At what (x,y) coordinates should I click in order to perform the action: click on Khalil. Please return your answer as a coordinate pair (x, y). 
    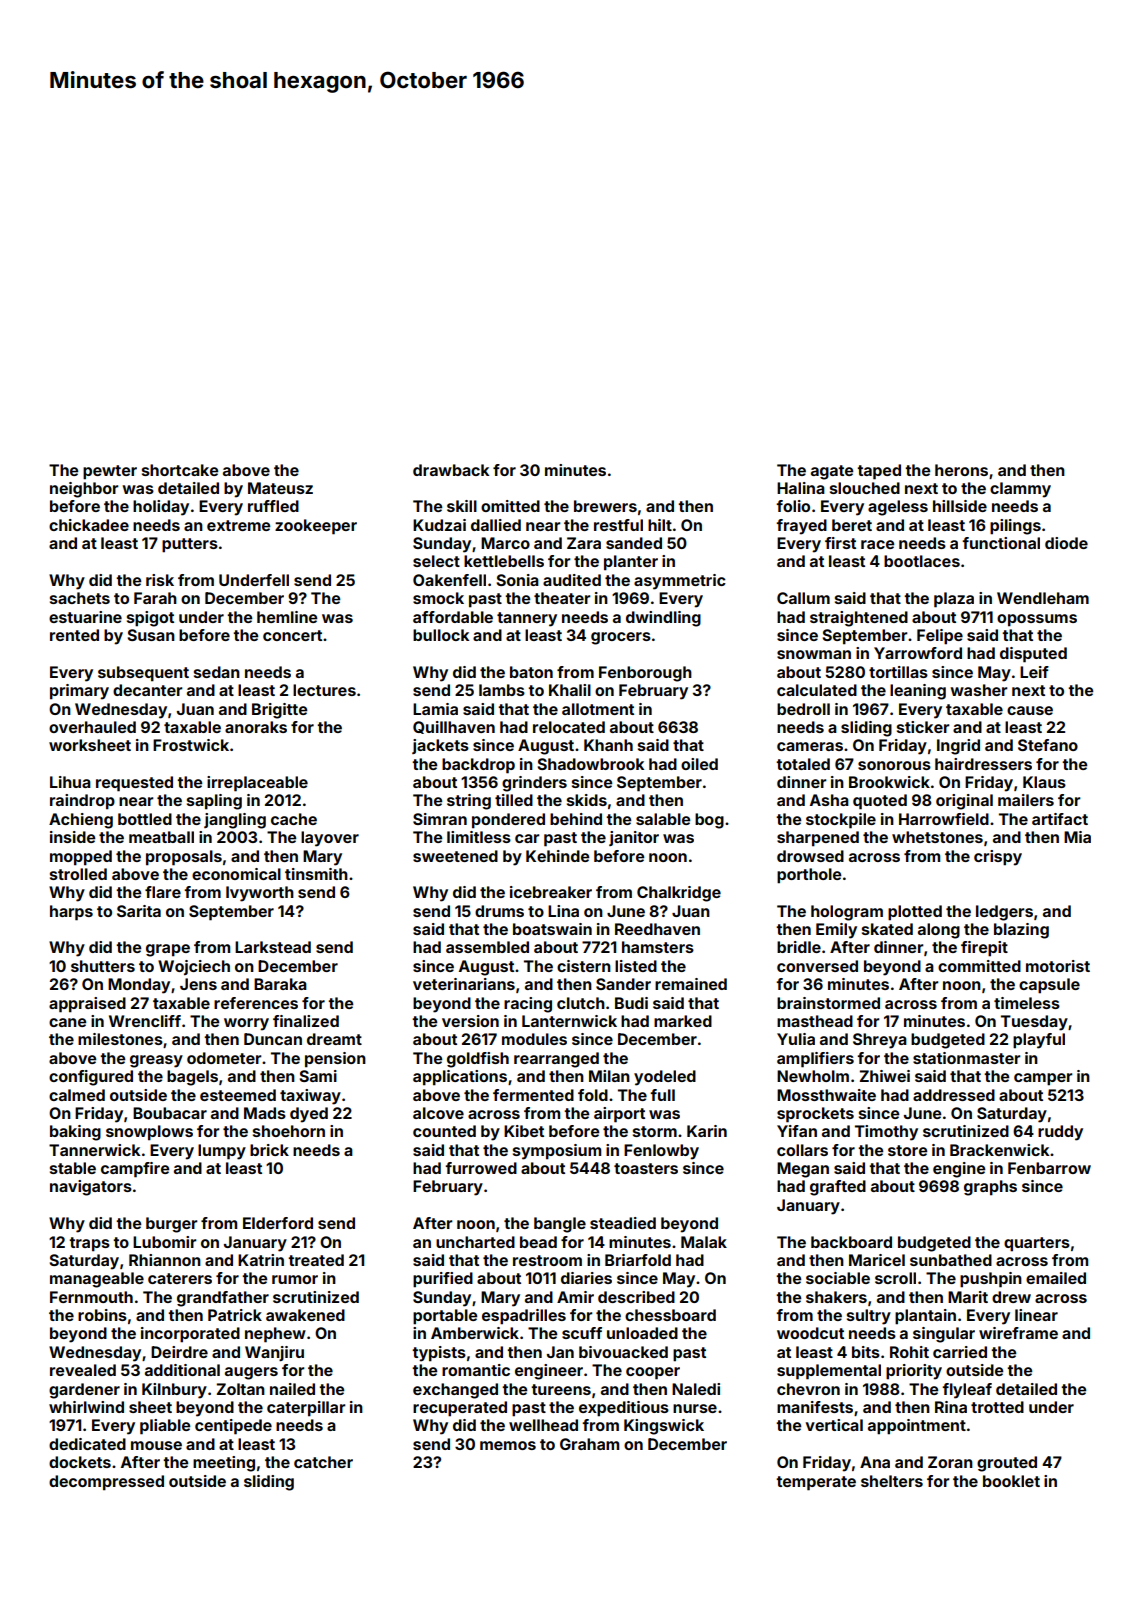
    Looking at the image, I should click on (570, 690).
